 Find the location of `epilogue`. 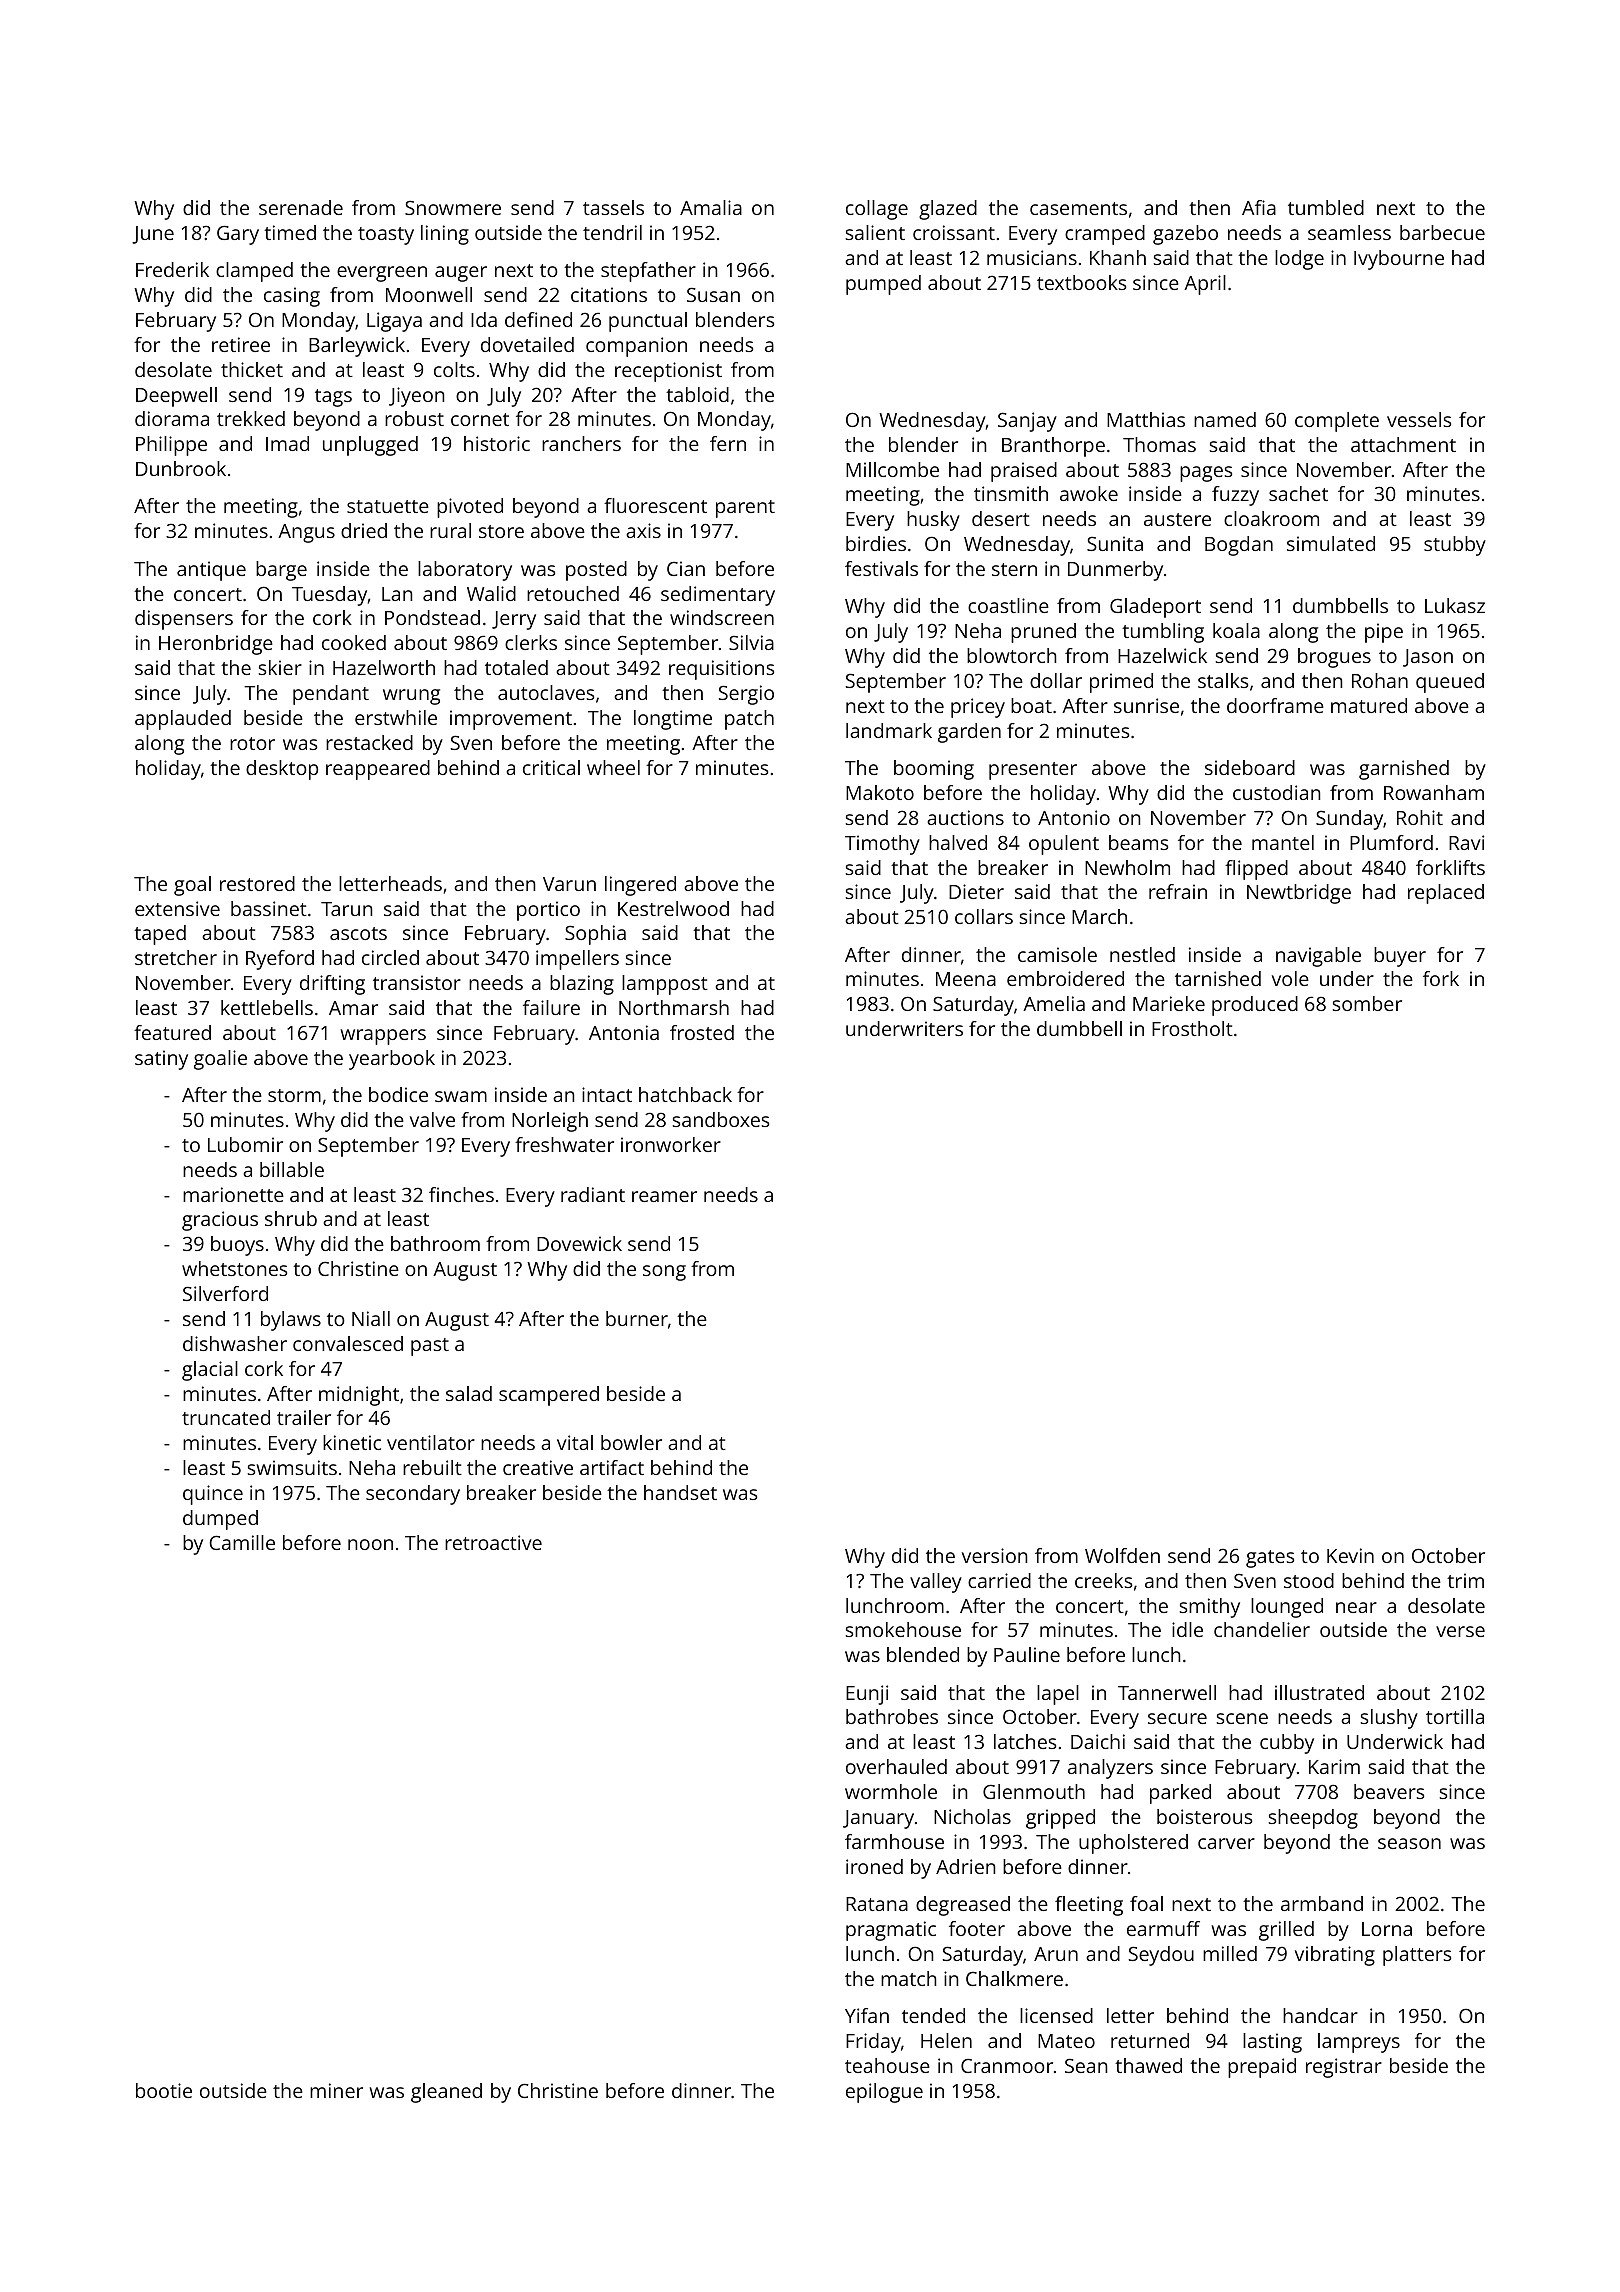

epilogue is located at coordinates (884, 2093).
